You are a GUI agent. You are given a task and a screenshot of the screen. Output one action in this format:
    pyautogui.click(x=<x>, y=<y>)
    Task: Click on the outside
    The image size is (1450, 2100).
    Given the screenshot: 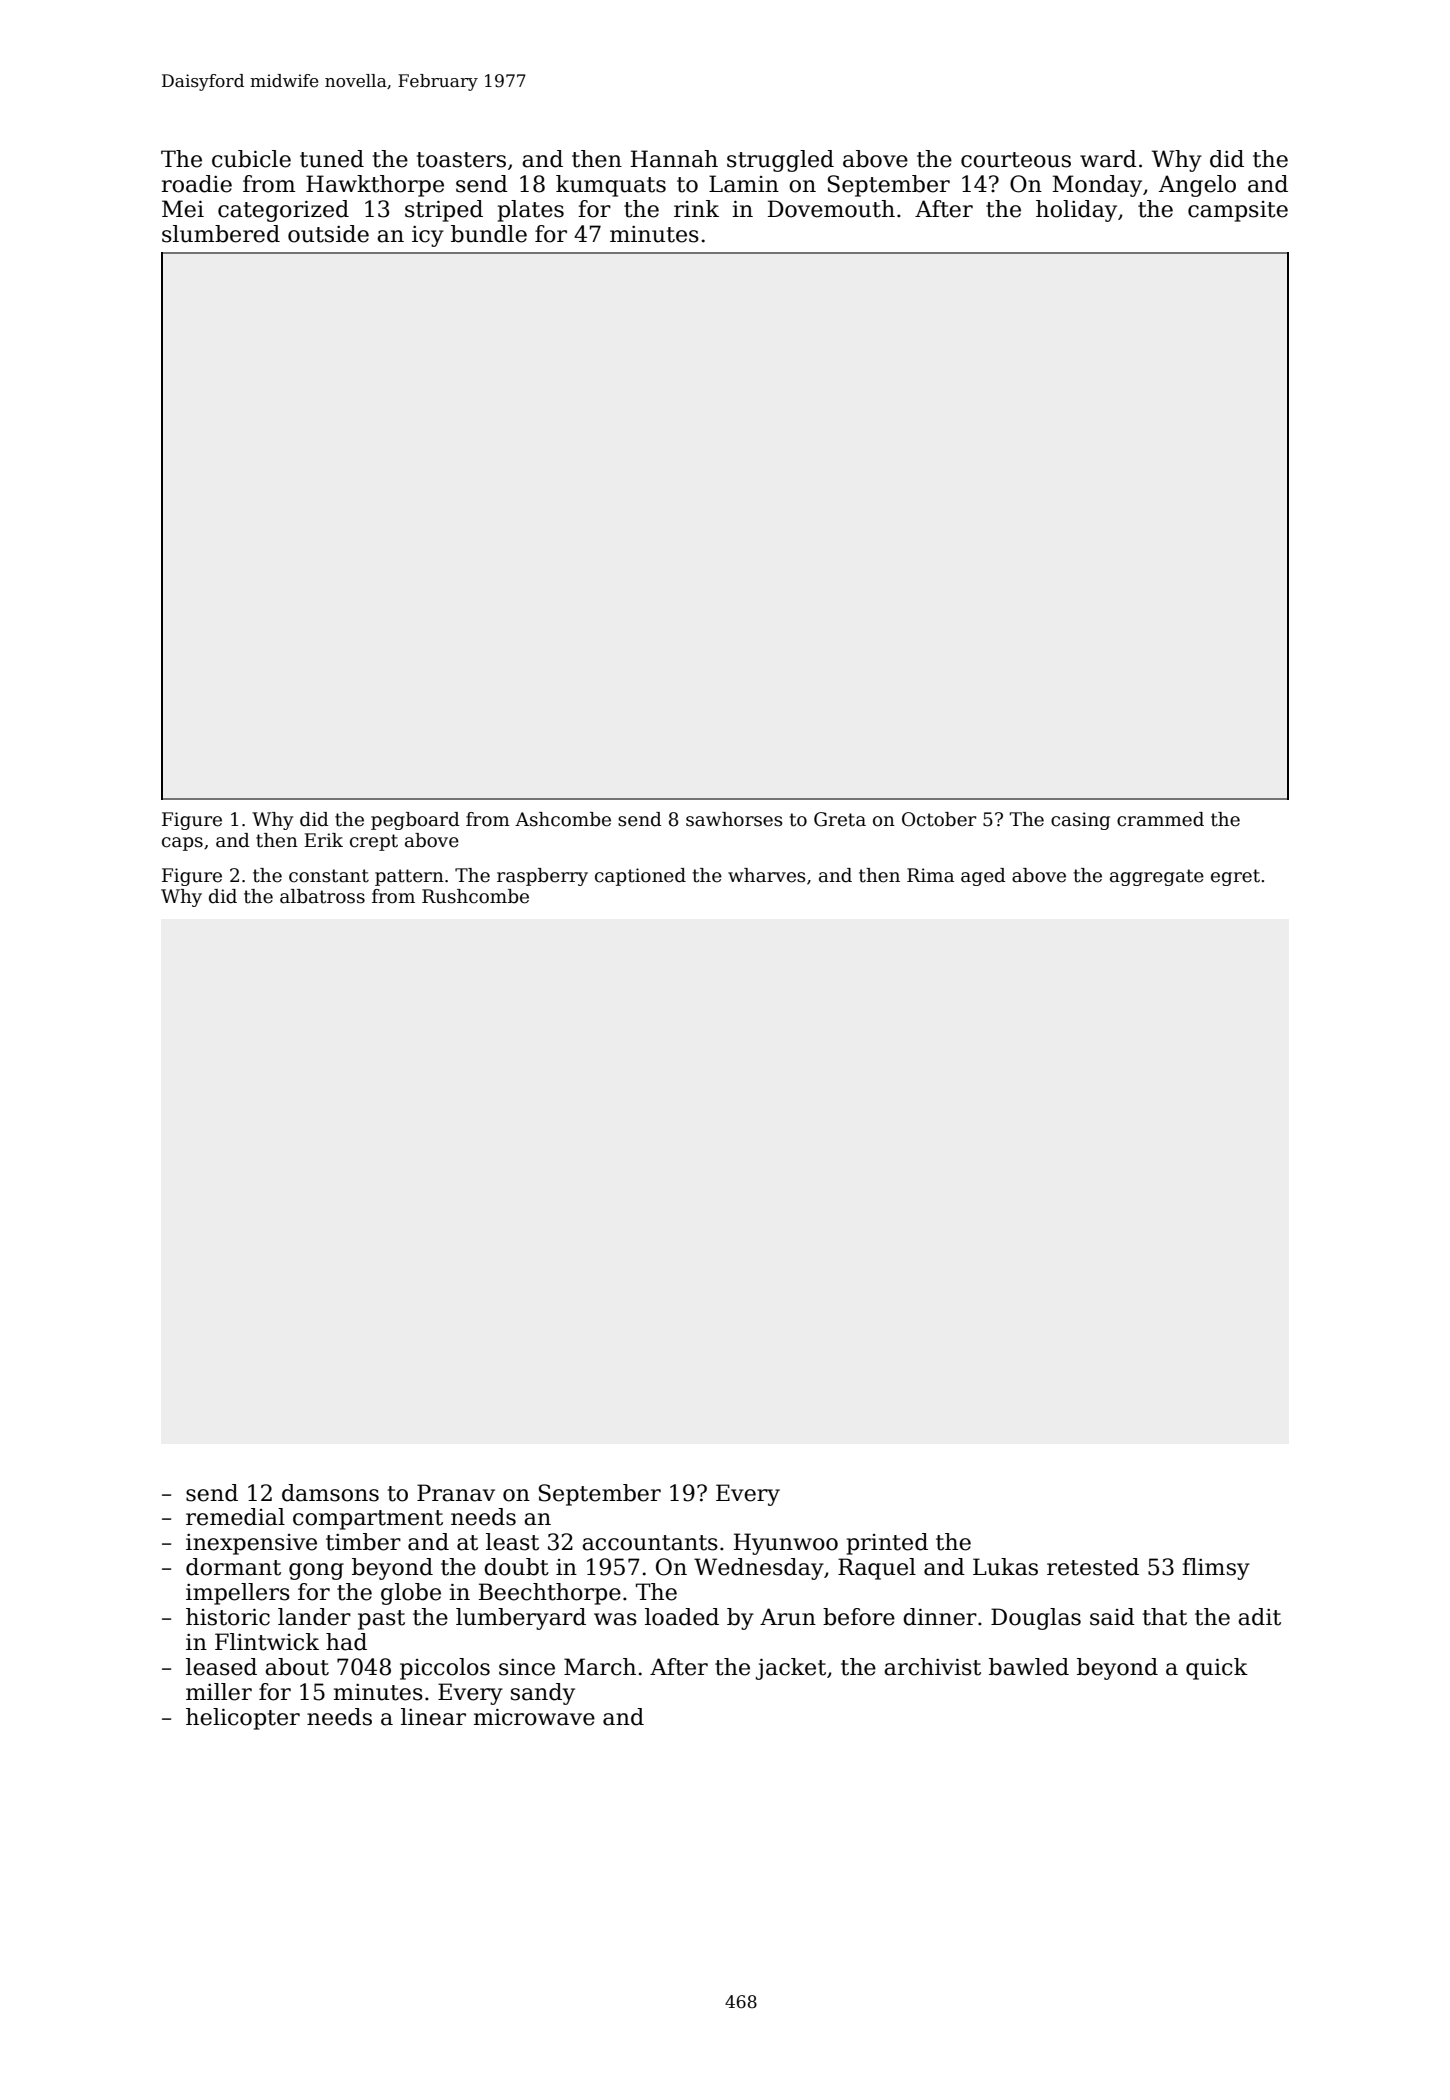 What is the action you would take?
    pyautogui.click(x=328, y=234)
